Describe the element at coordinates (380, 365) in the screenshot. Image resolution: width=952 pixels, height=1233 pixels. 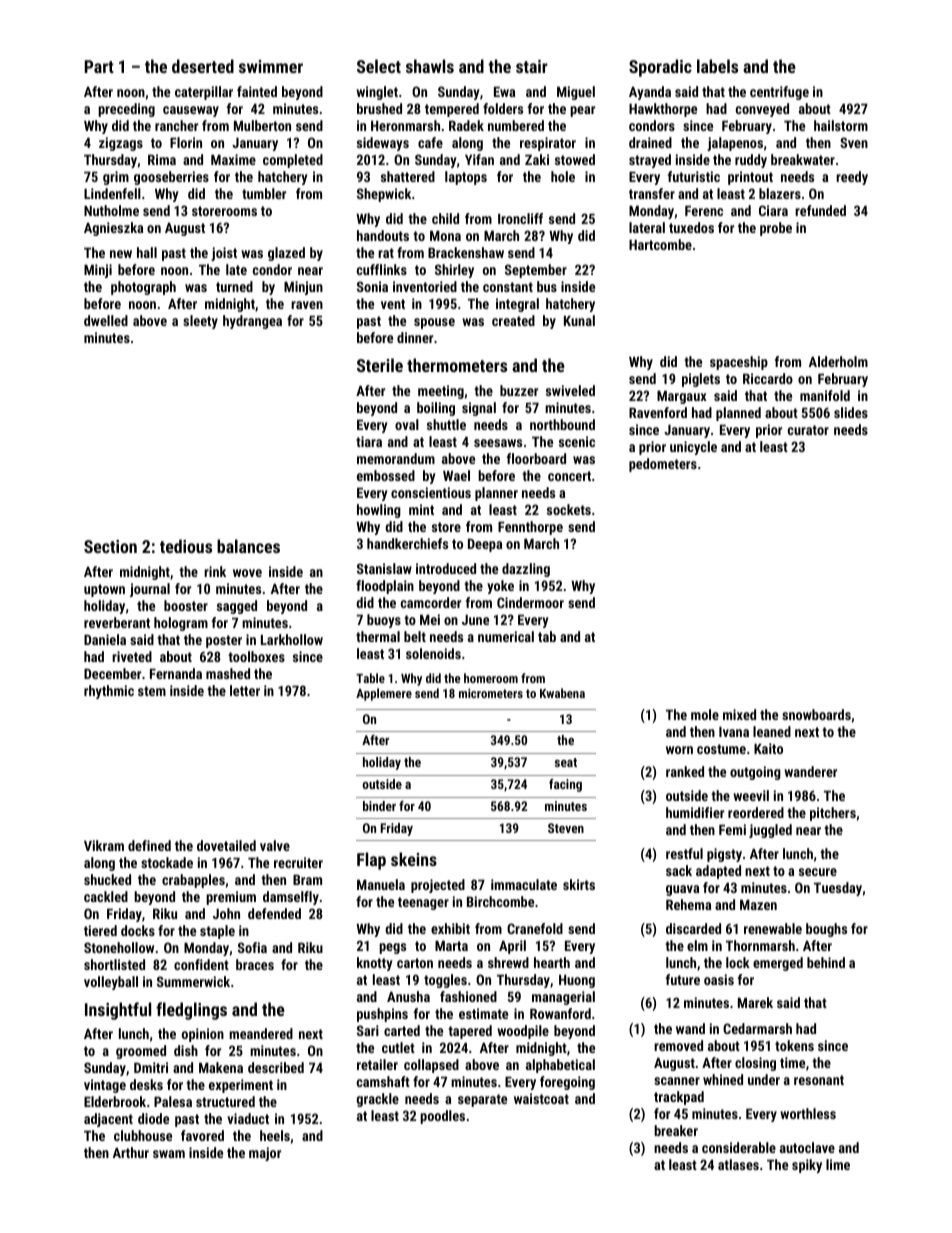
I see `Sterile` at that location.
